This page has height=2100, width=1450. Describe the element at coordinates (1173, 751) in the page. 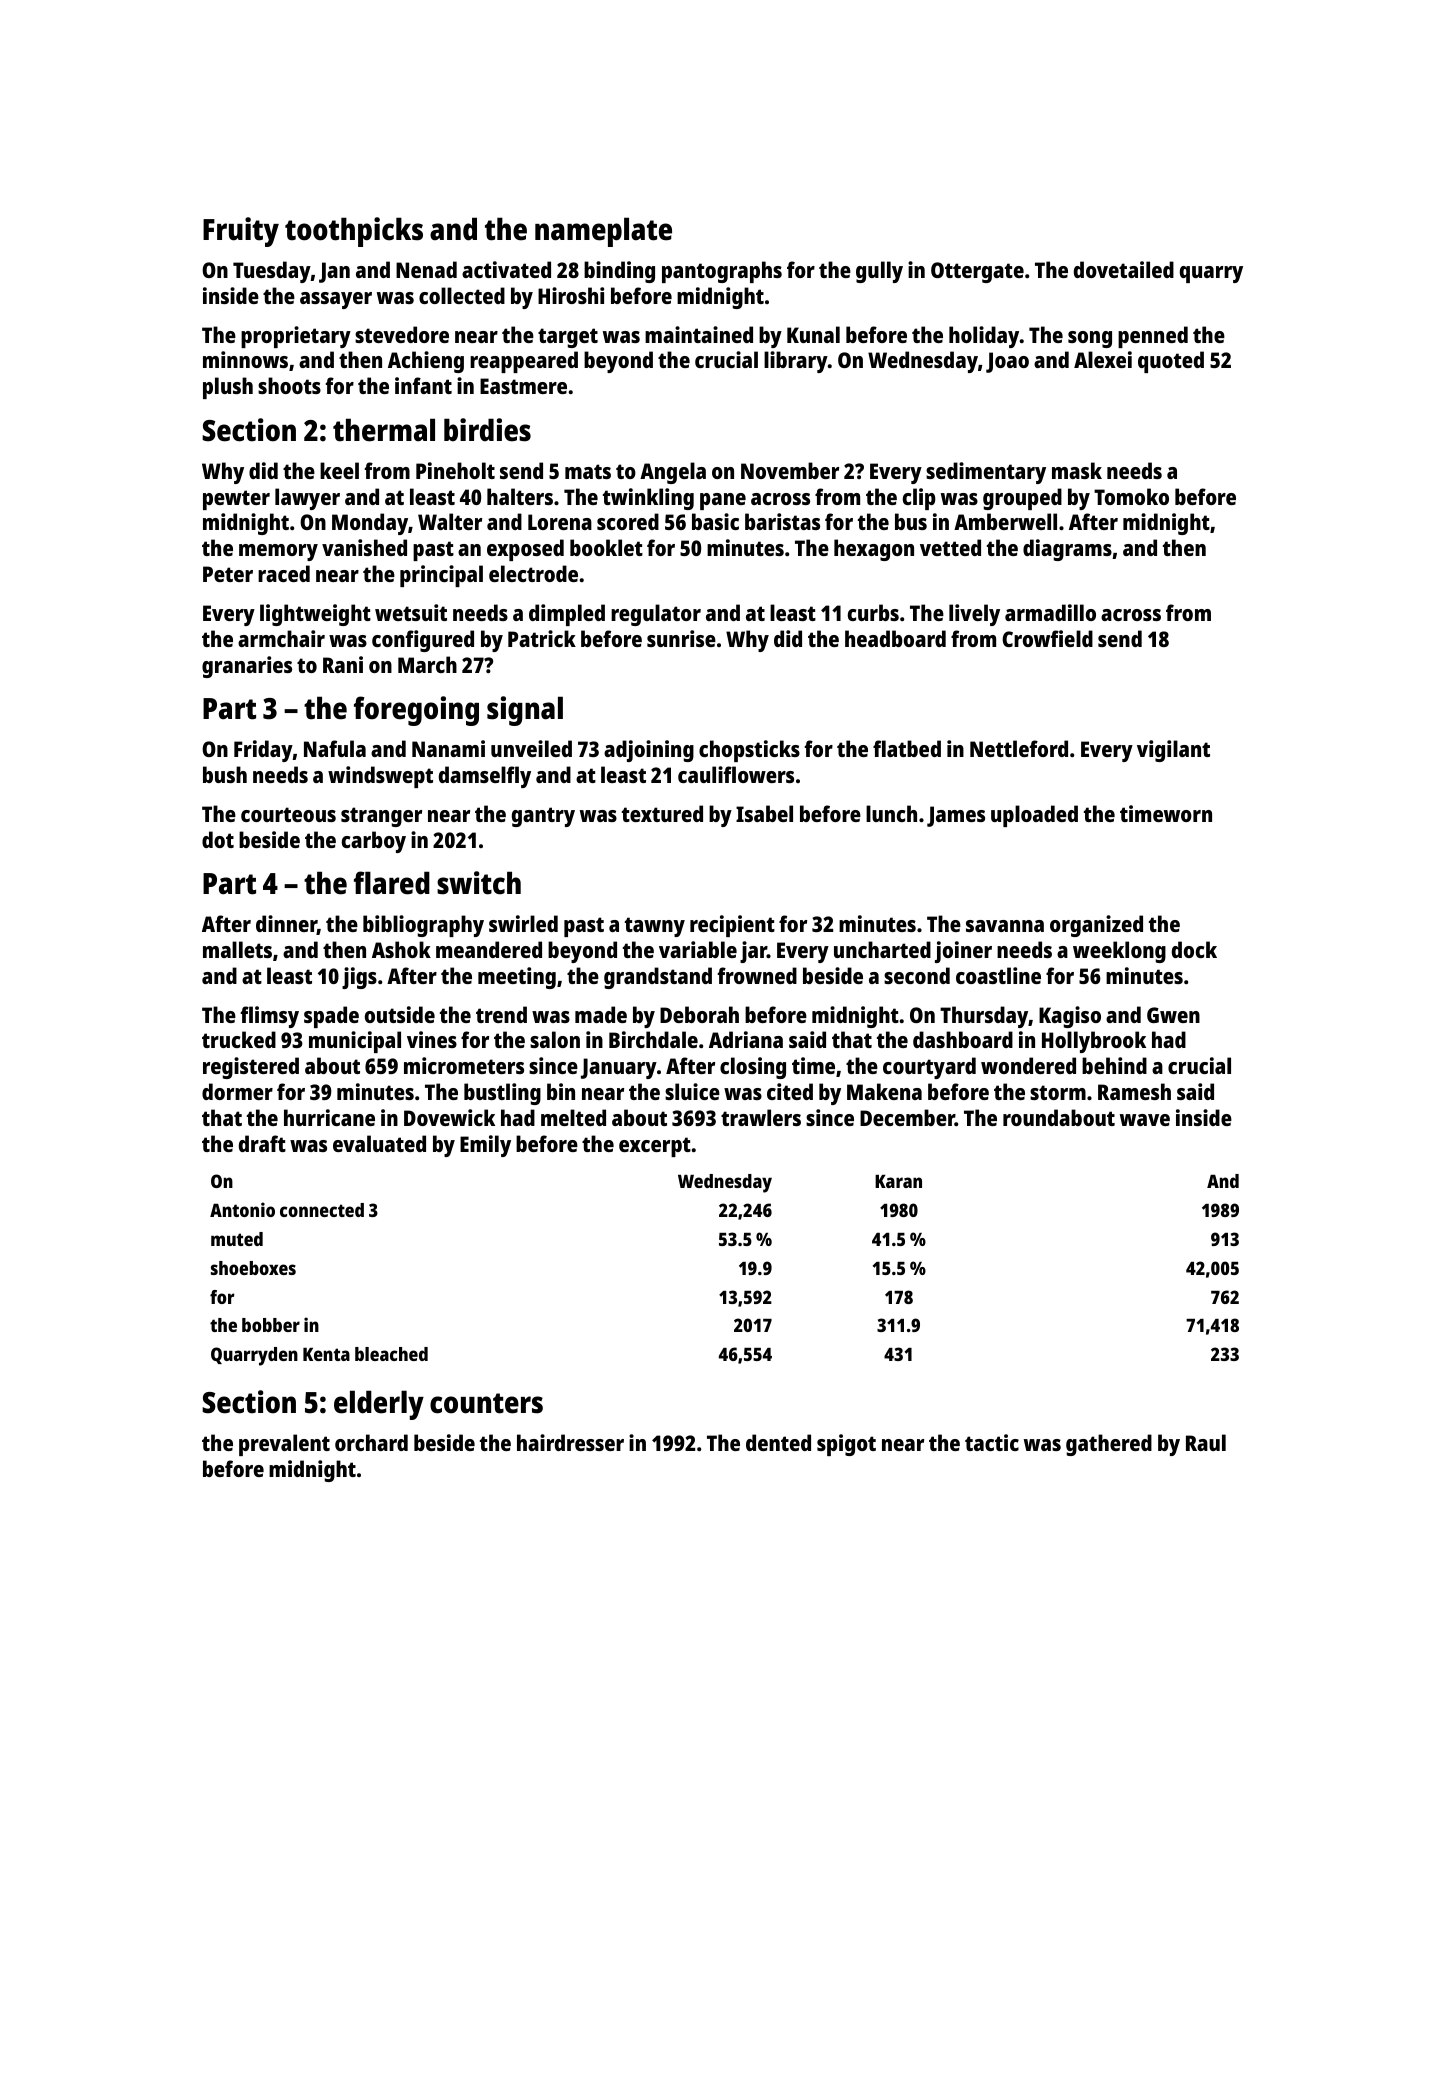

I see `vigilant` at that location.
